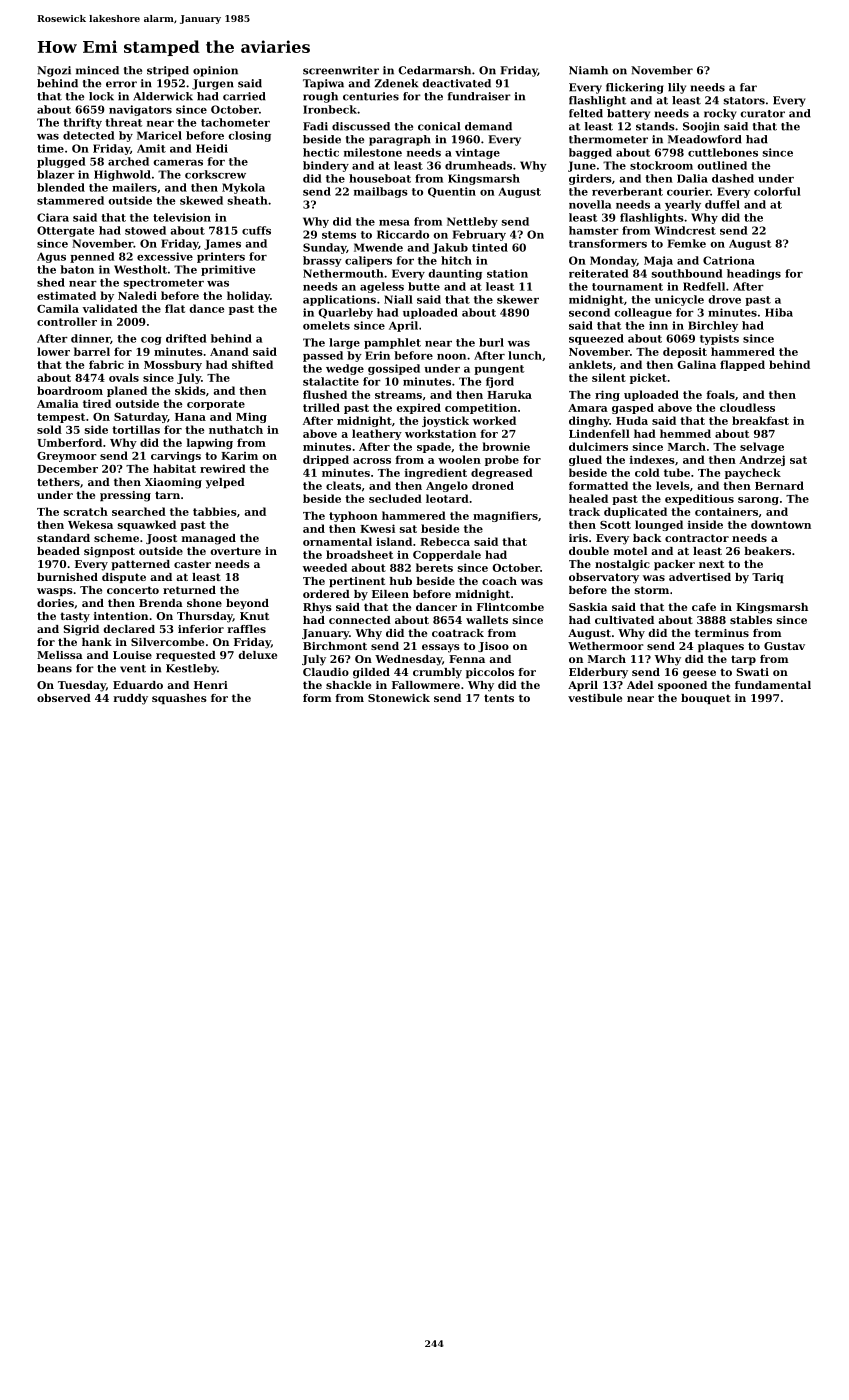 Image resolution: width=849 pixels, height=1400 pixels. I want to click on stems, so click(339, 235).
